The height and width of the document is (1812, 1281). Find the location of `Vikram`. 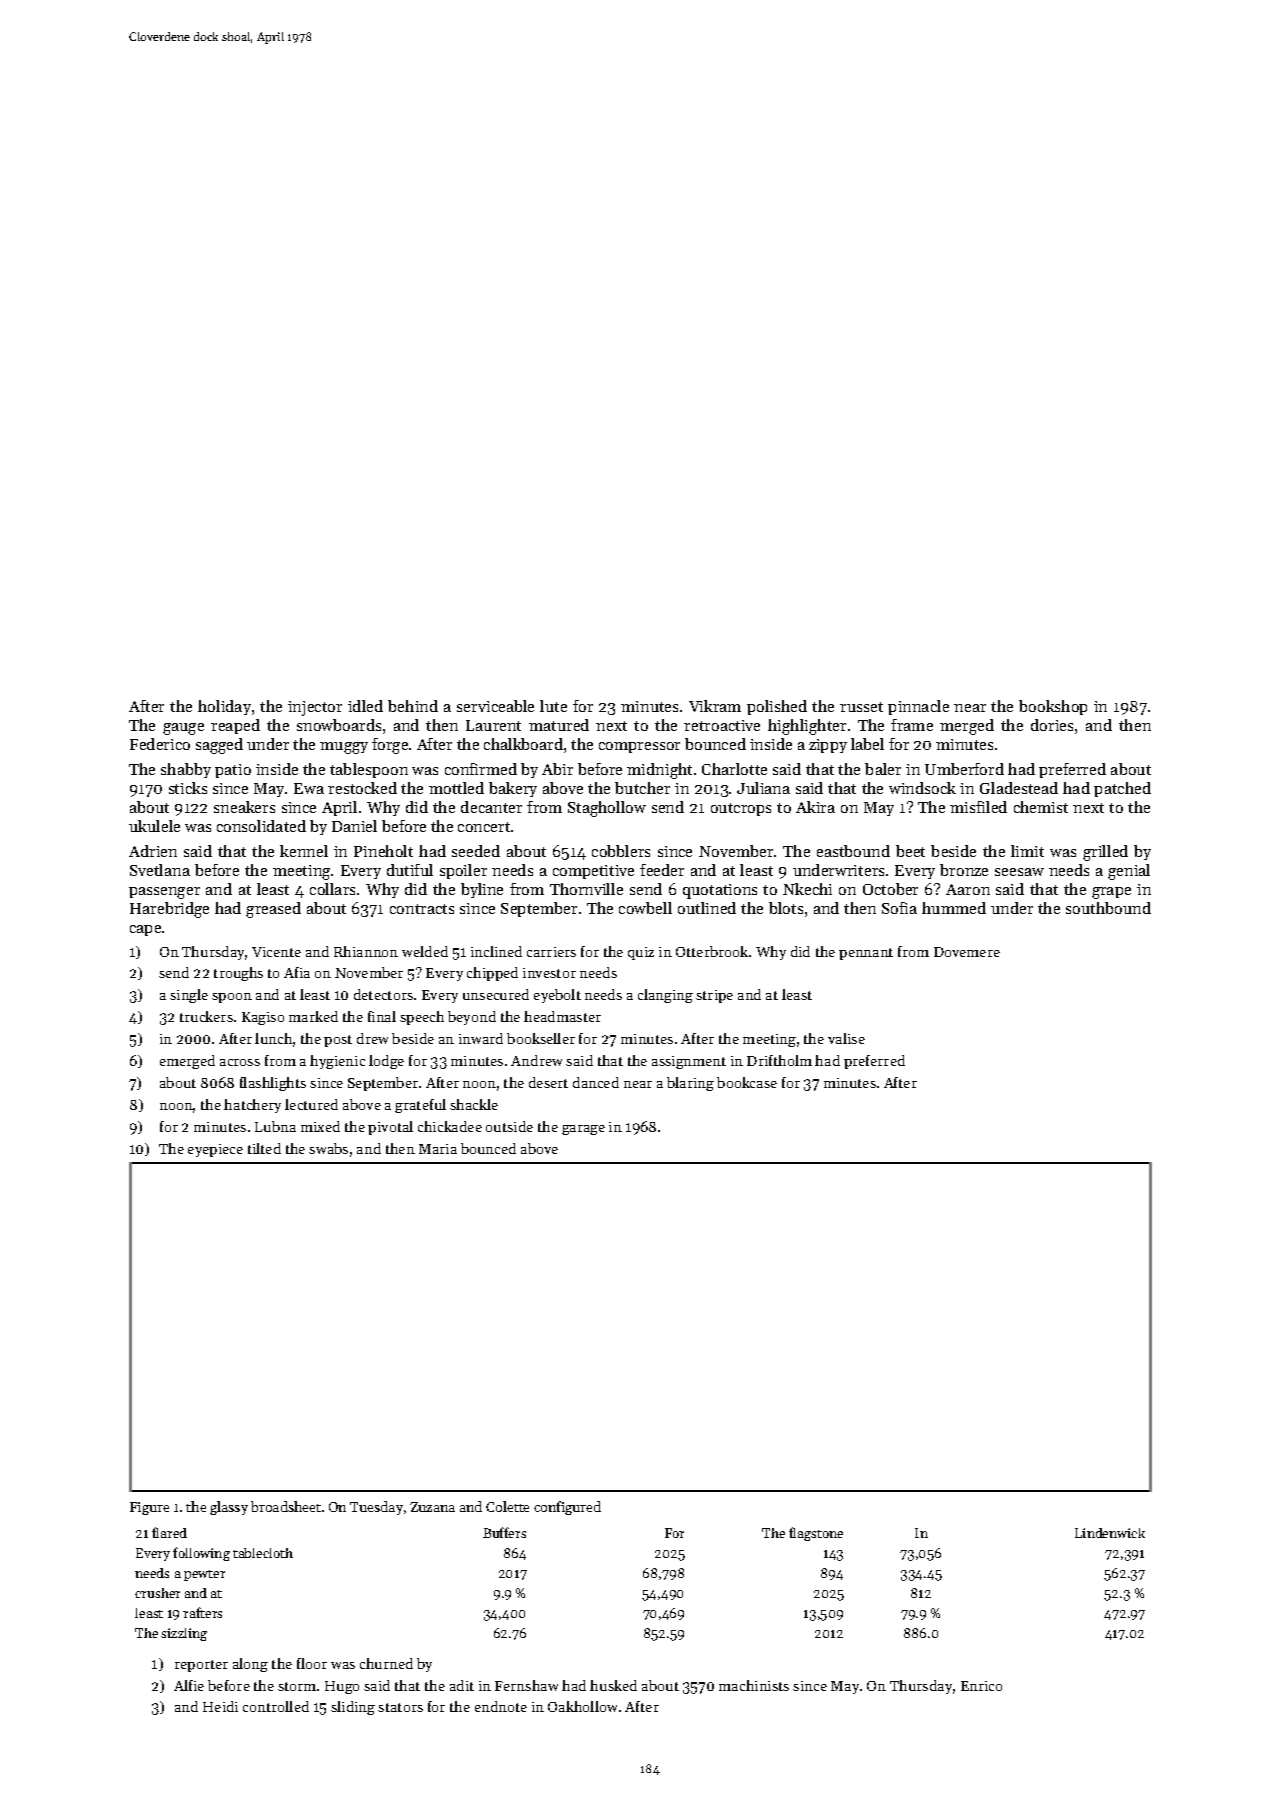

Vikram is located at coordinates (715, 706).
